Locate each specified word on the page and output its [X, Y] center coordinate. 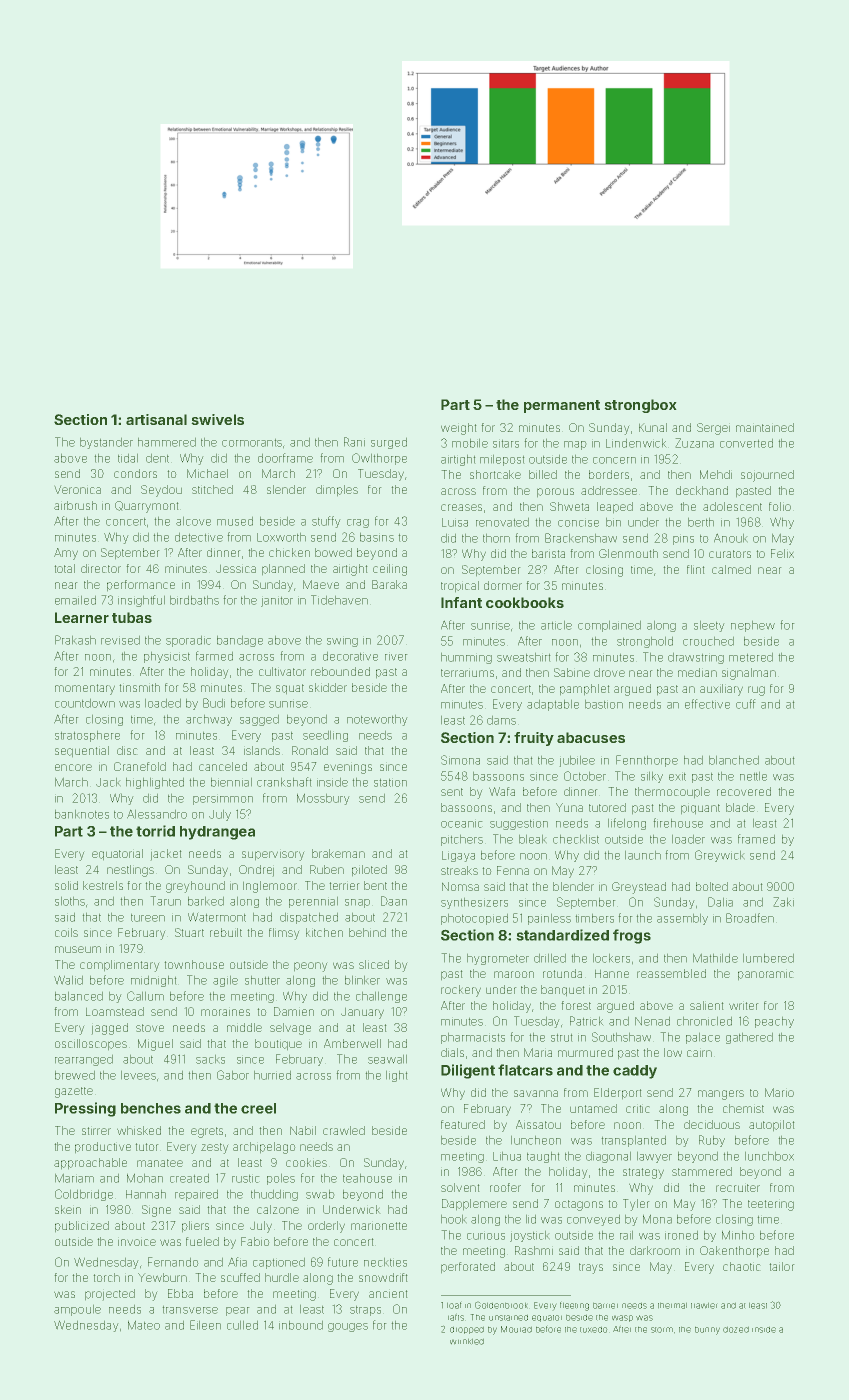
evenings [348, 768]
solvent [460, 1187]
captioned [279, 1263]
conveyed [593, 1220]
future [343, 1262]
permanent [562, 406]
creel [258, 1108]
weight [459, 429]
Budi [214, 703]
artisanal [156, 419]
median [697, 672]
